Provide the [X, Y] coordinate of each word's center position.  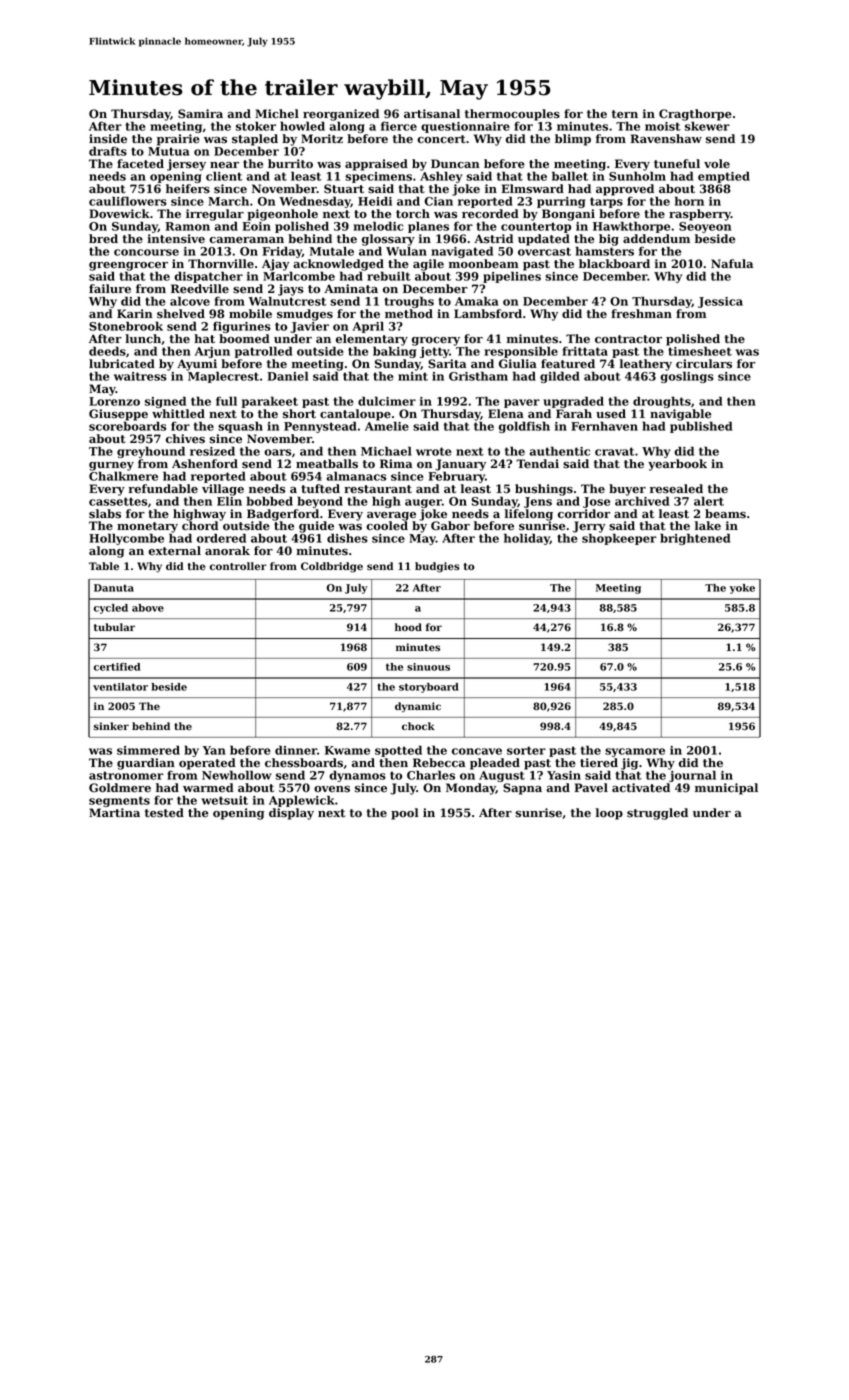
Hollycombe [126, 539]
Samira [200, 114]
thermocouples [512, 115]
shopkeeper [619, 539]
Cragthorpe [695, 115]
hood [408, 627]
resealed [676, 489]
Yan [214, 750]
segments [119, 801]
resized [212, 451]
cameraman [246, 240]
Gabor [450, 526]
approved [625, 190]
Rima [396, 463]
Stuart [344, 189]
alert [709, 501]
